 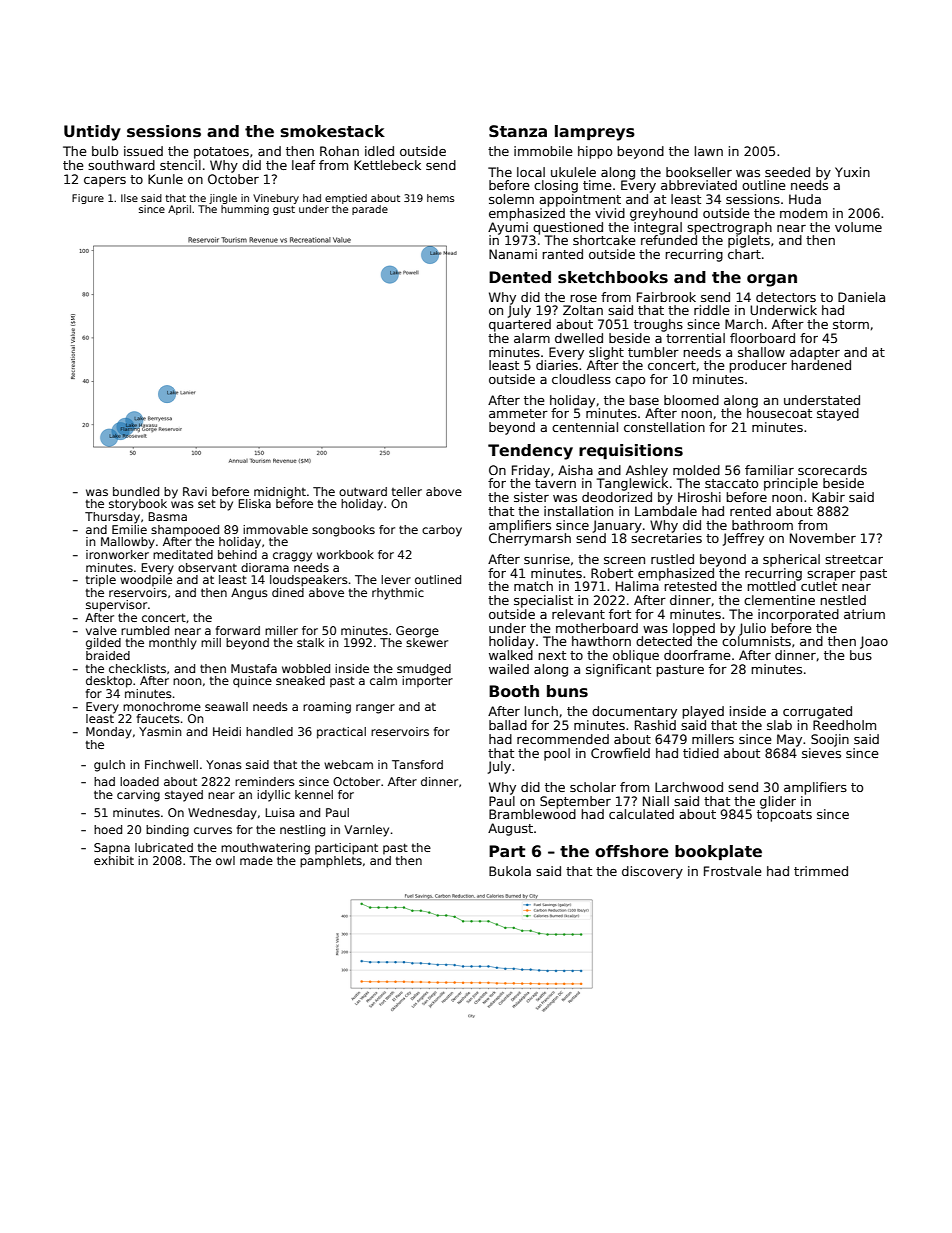 What do you see at coordinates (387, 165) in the image?
I see `Kettlebeck` at bounding box center [387, 165].
